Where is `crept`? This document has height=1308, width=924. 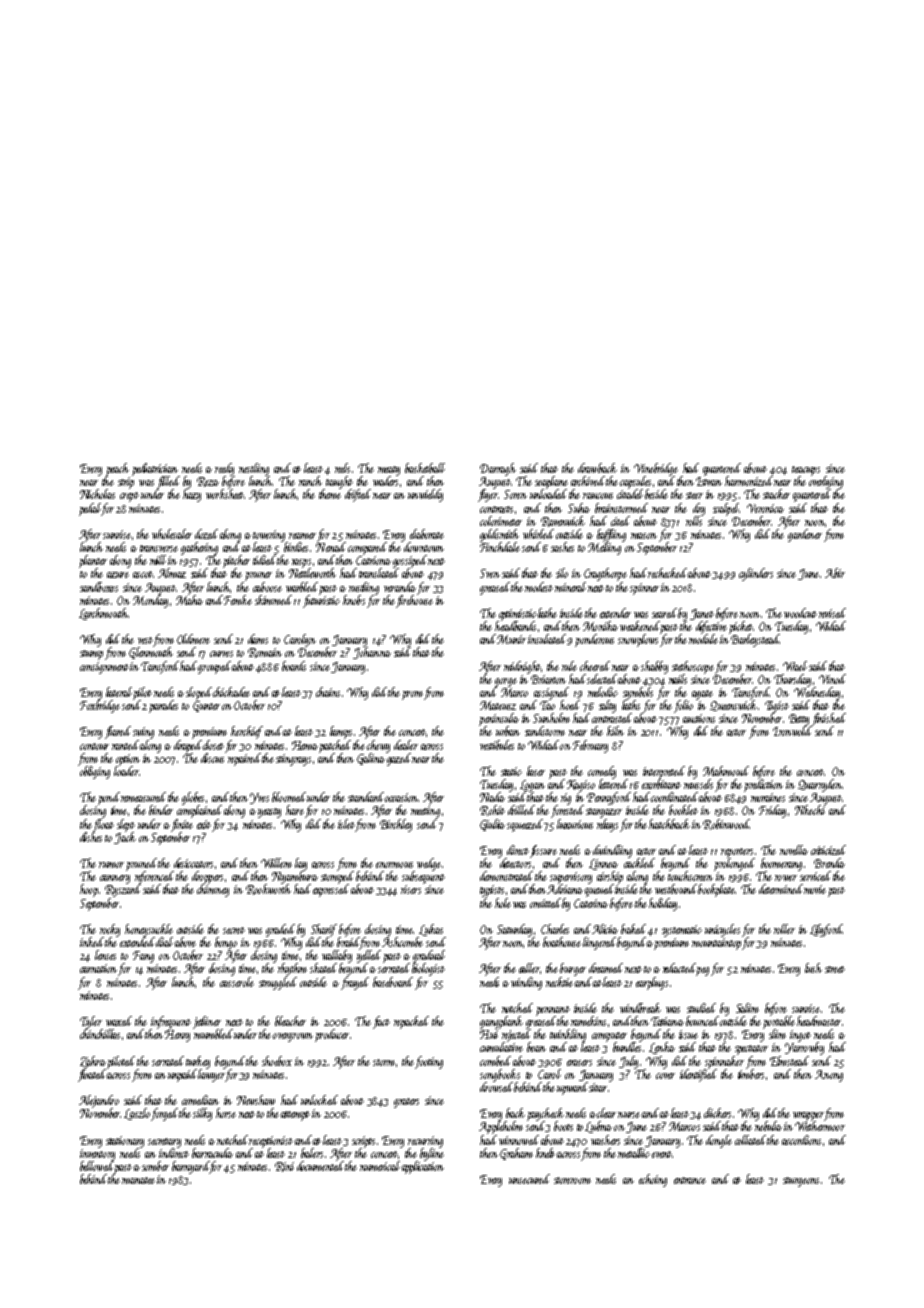 crept is located at coordinates (129, 497).
